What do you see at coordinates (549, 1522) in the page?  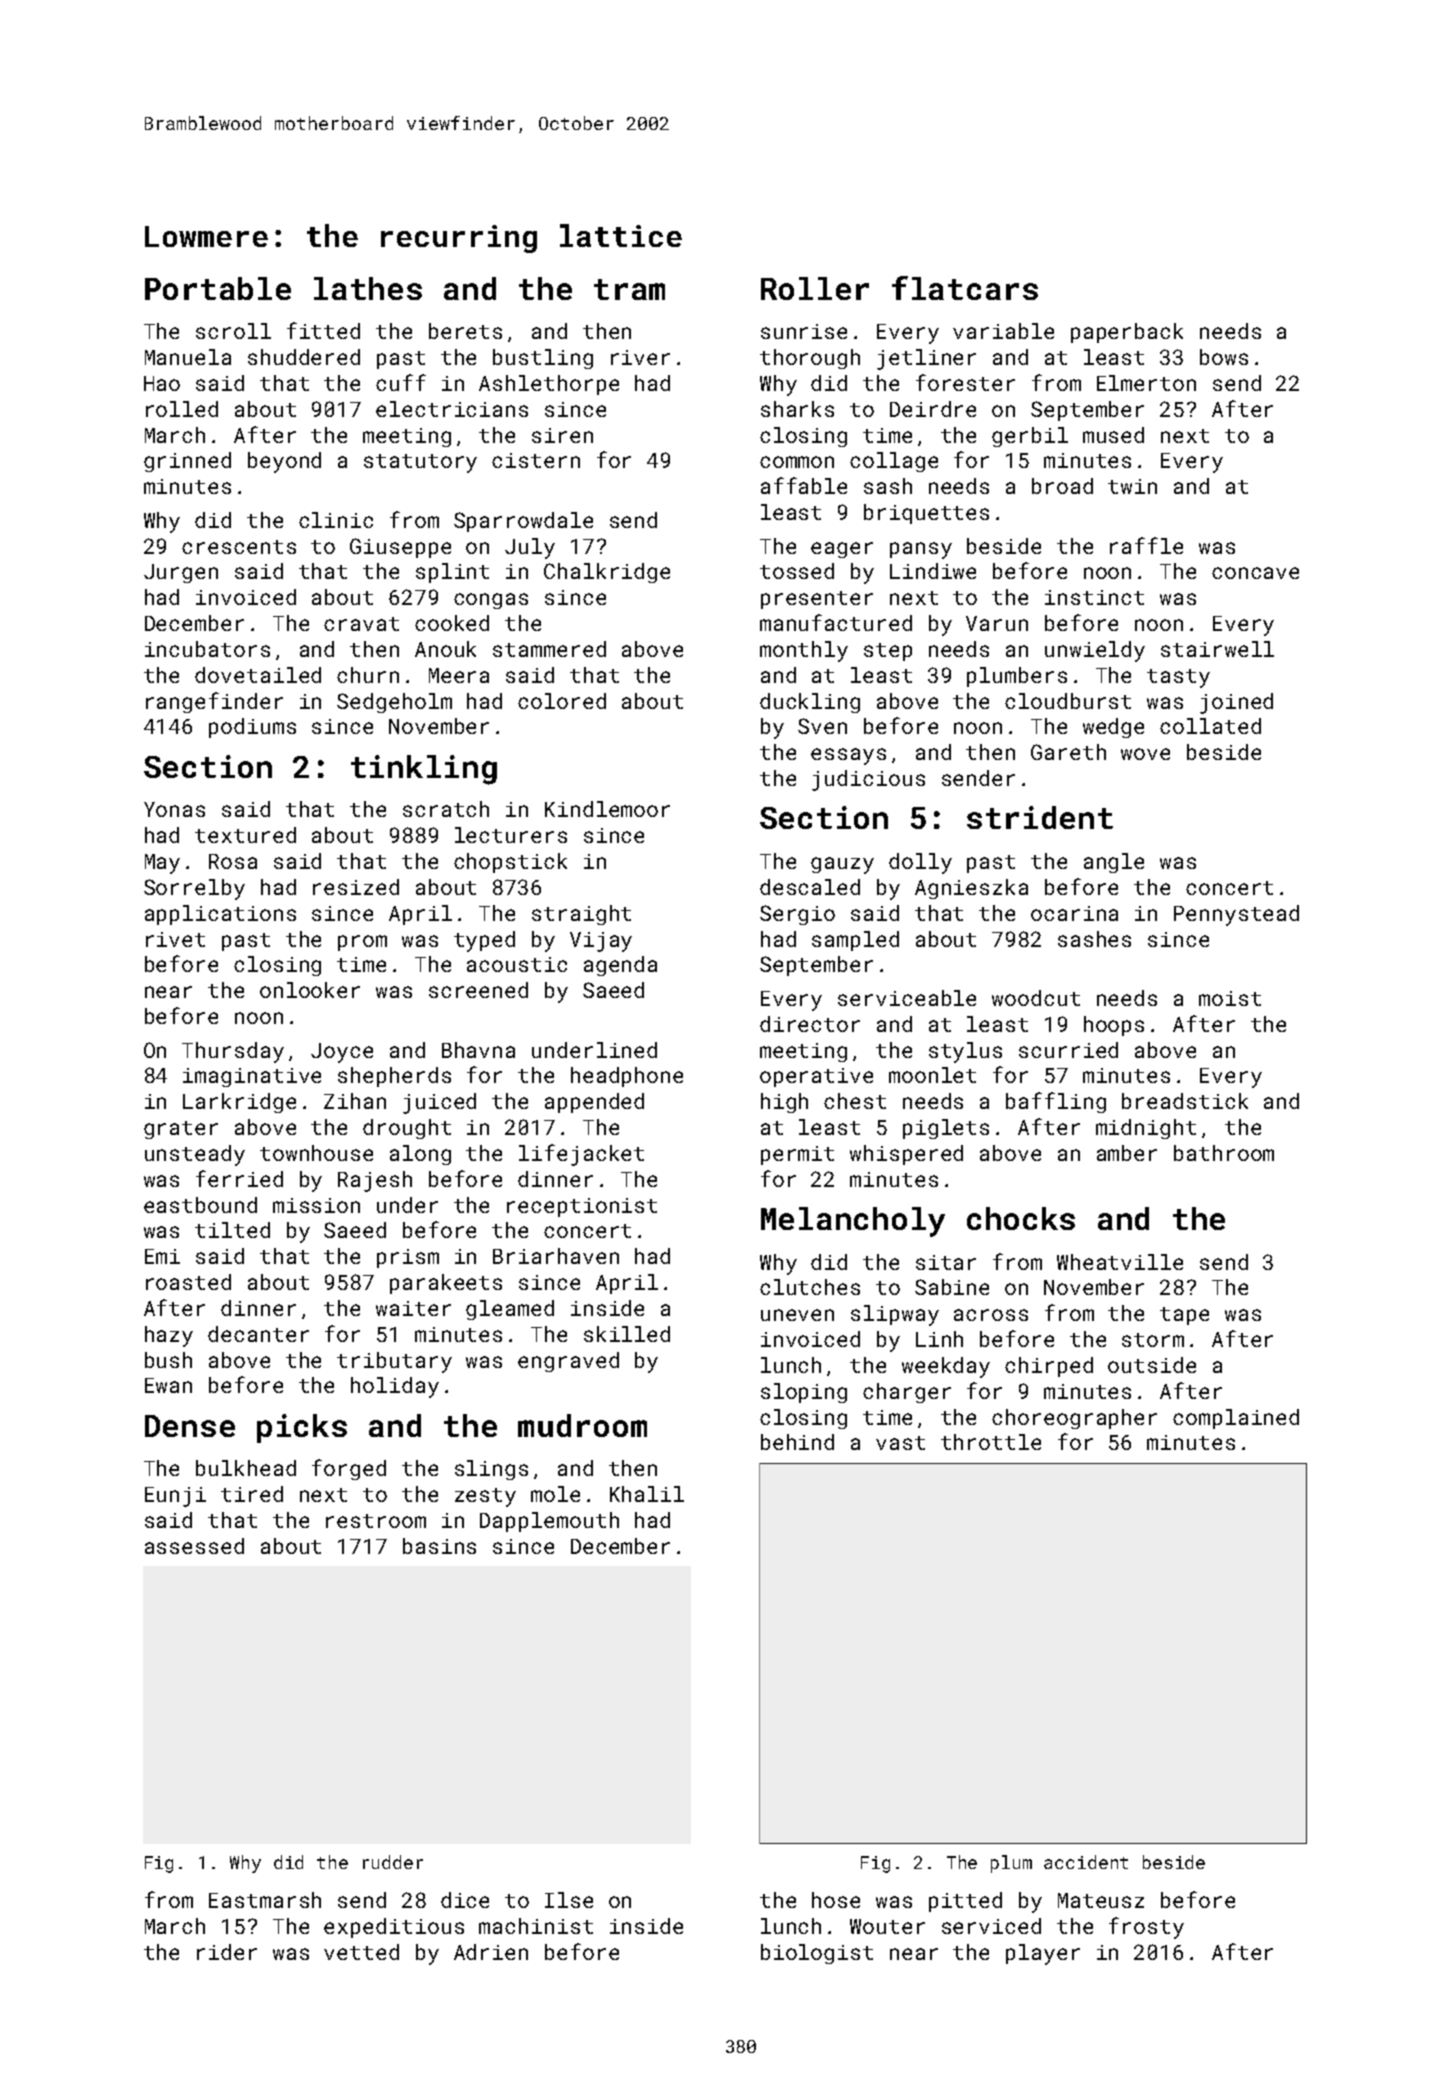 I see `Dapplemouth` at bounding box center [549, 1522].
